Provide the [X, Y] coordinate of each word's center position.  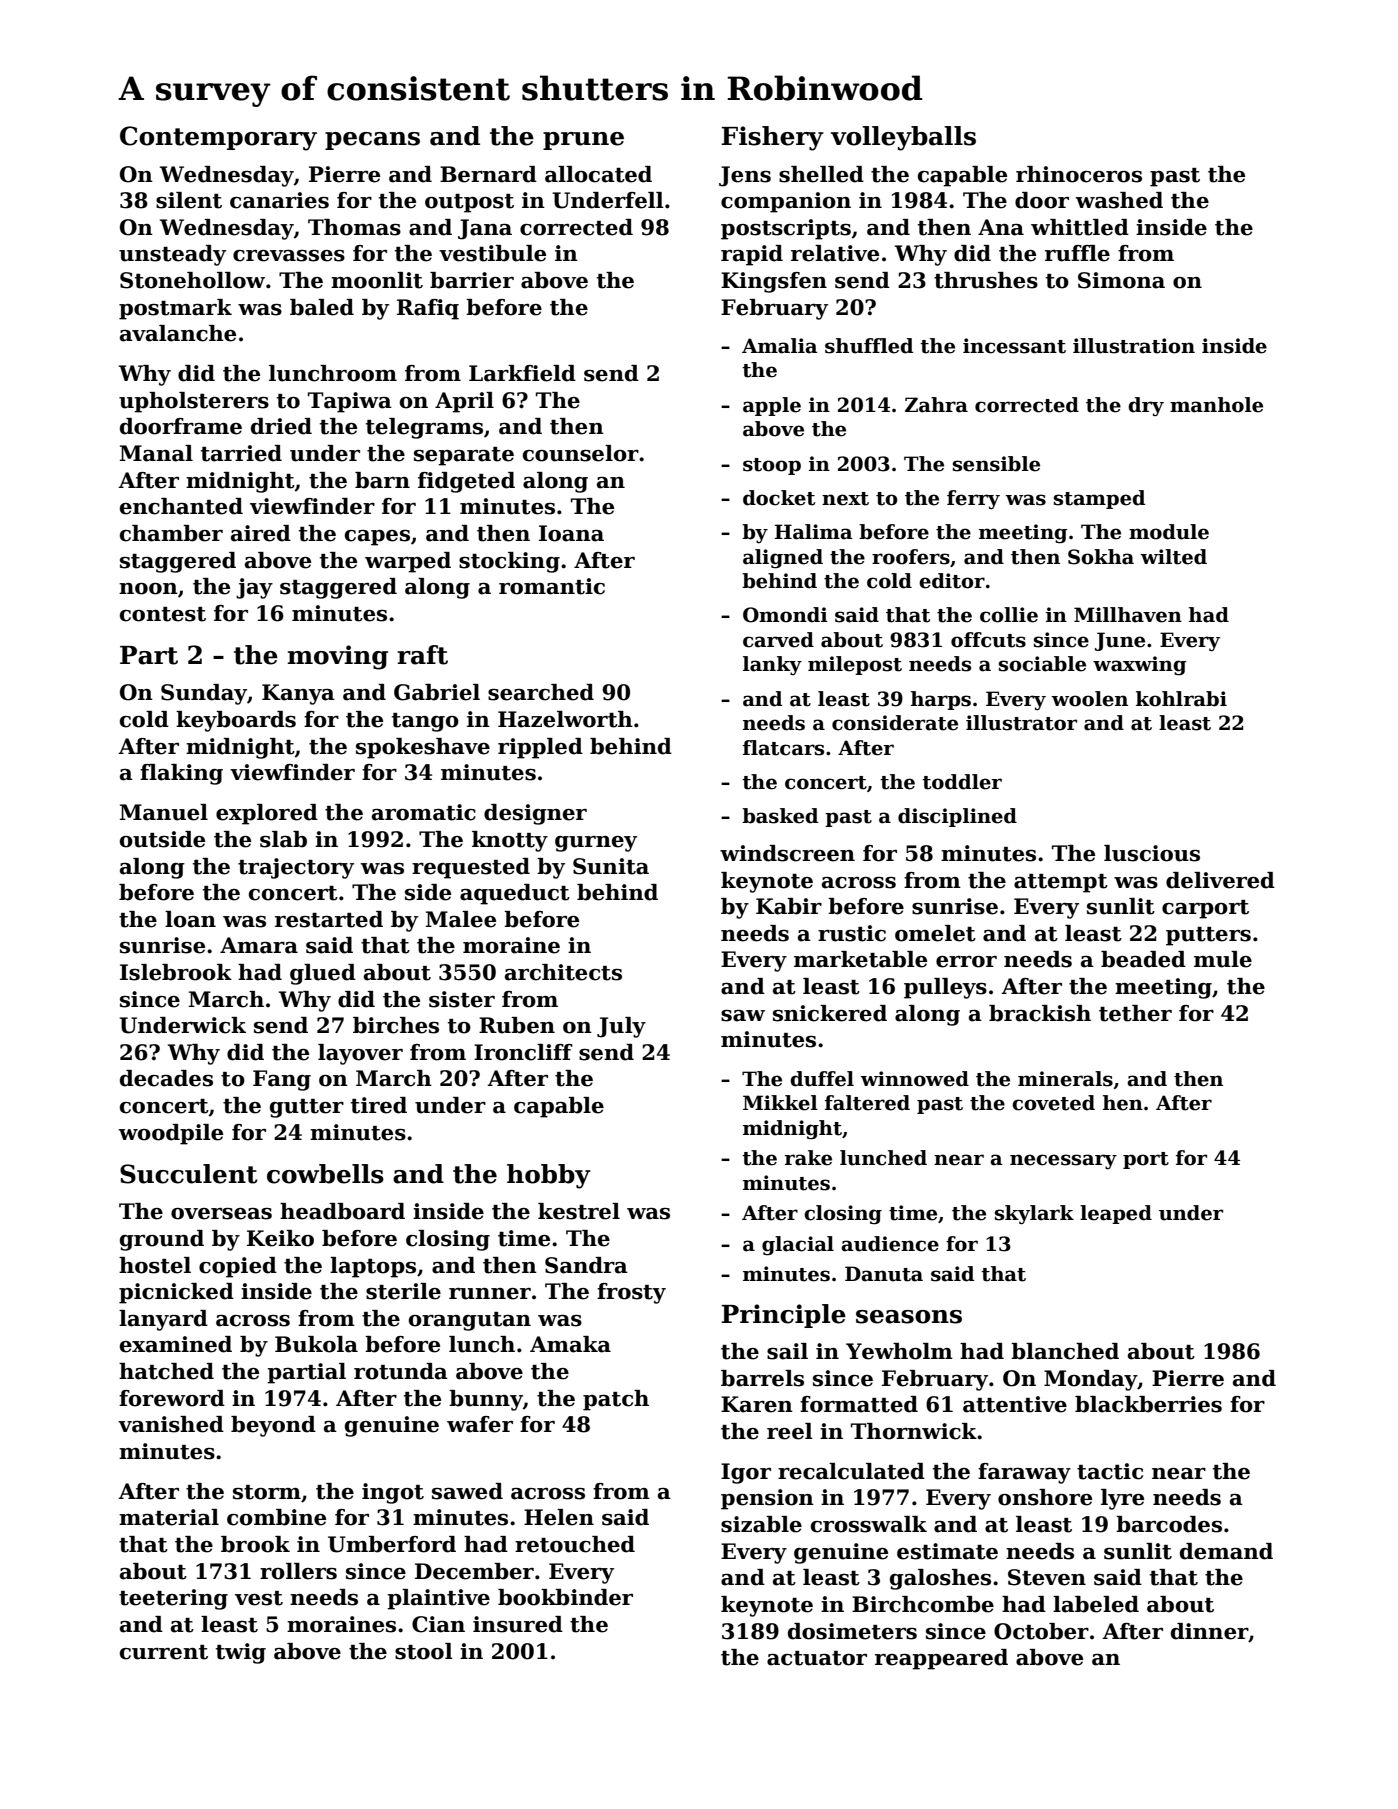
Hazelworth [565, 719]
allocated [598, 174]
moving [337, 657]
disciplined [957, 817]
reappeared [941, 1659]
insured [518, 1624]
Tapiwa [350, 402]
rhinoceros [1079, 174]
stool [424, 1651]
